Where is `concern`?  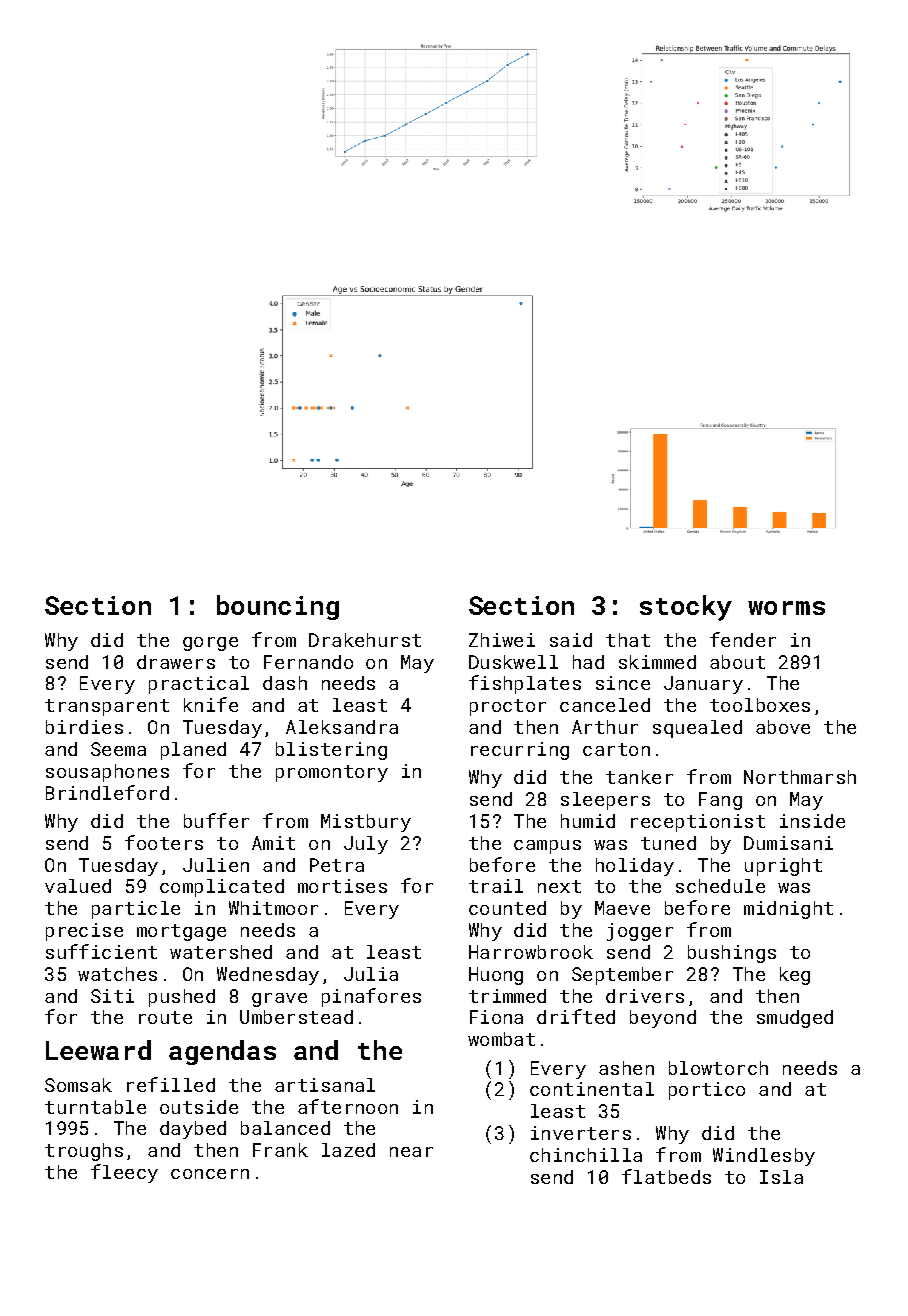 concern is located at coordinates (210, 1174).
